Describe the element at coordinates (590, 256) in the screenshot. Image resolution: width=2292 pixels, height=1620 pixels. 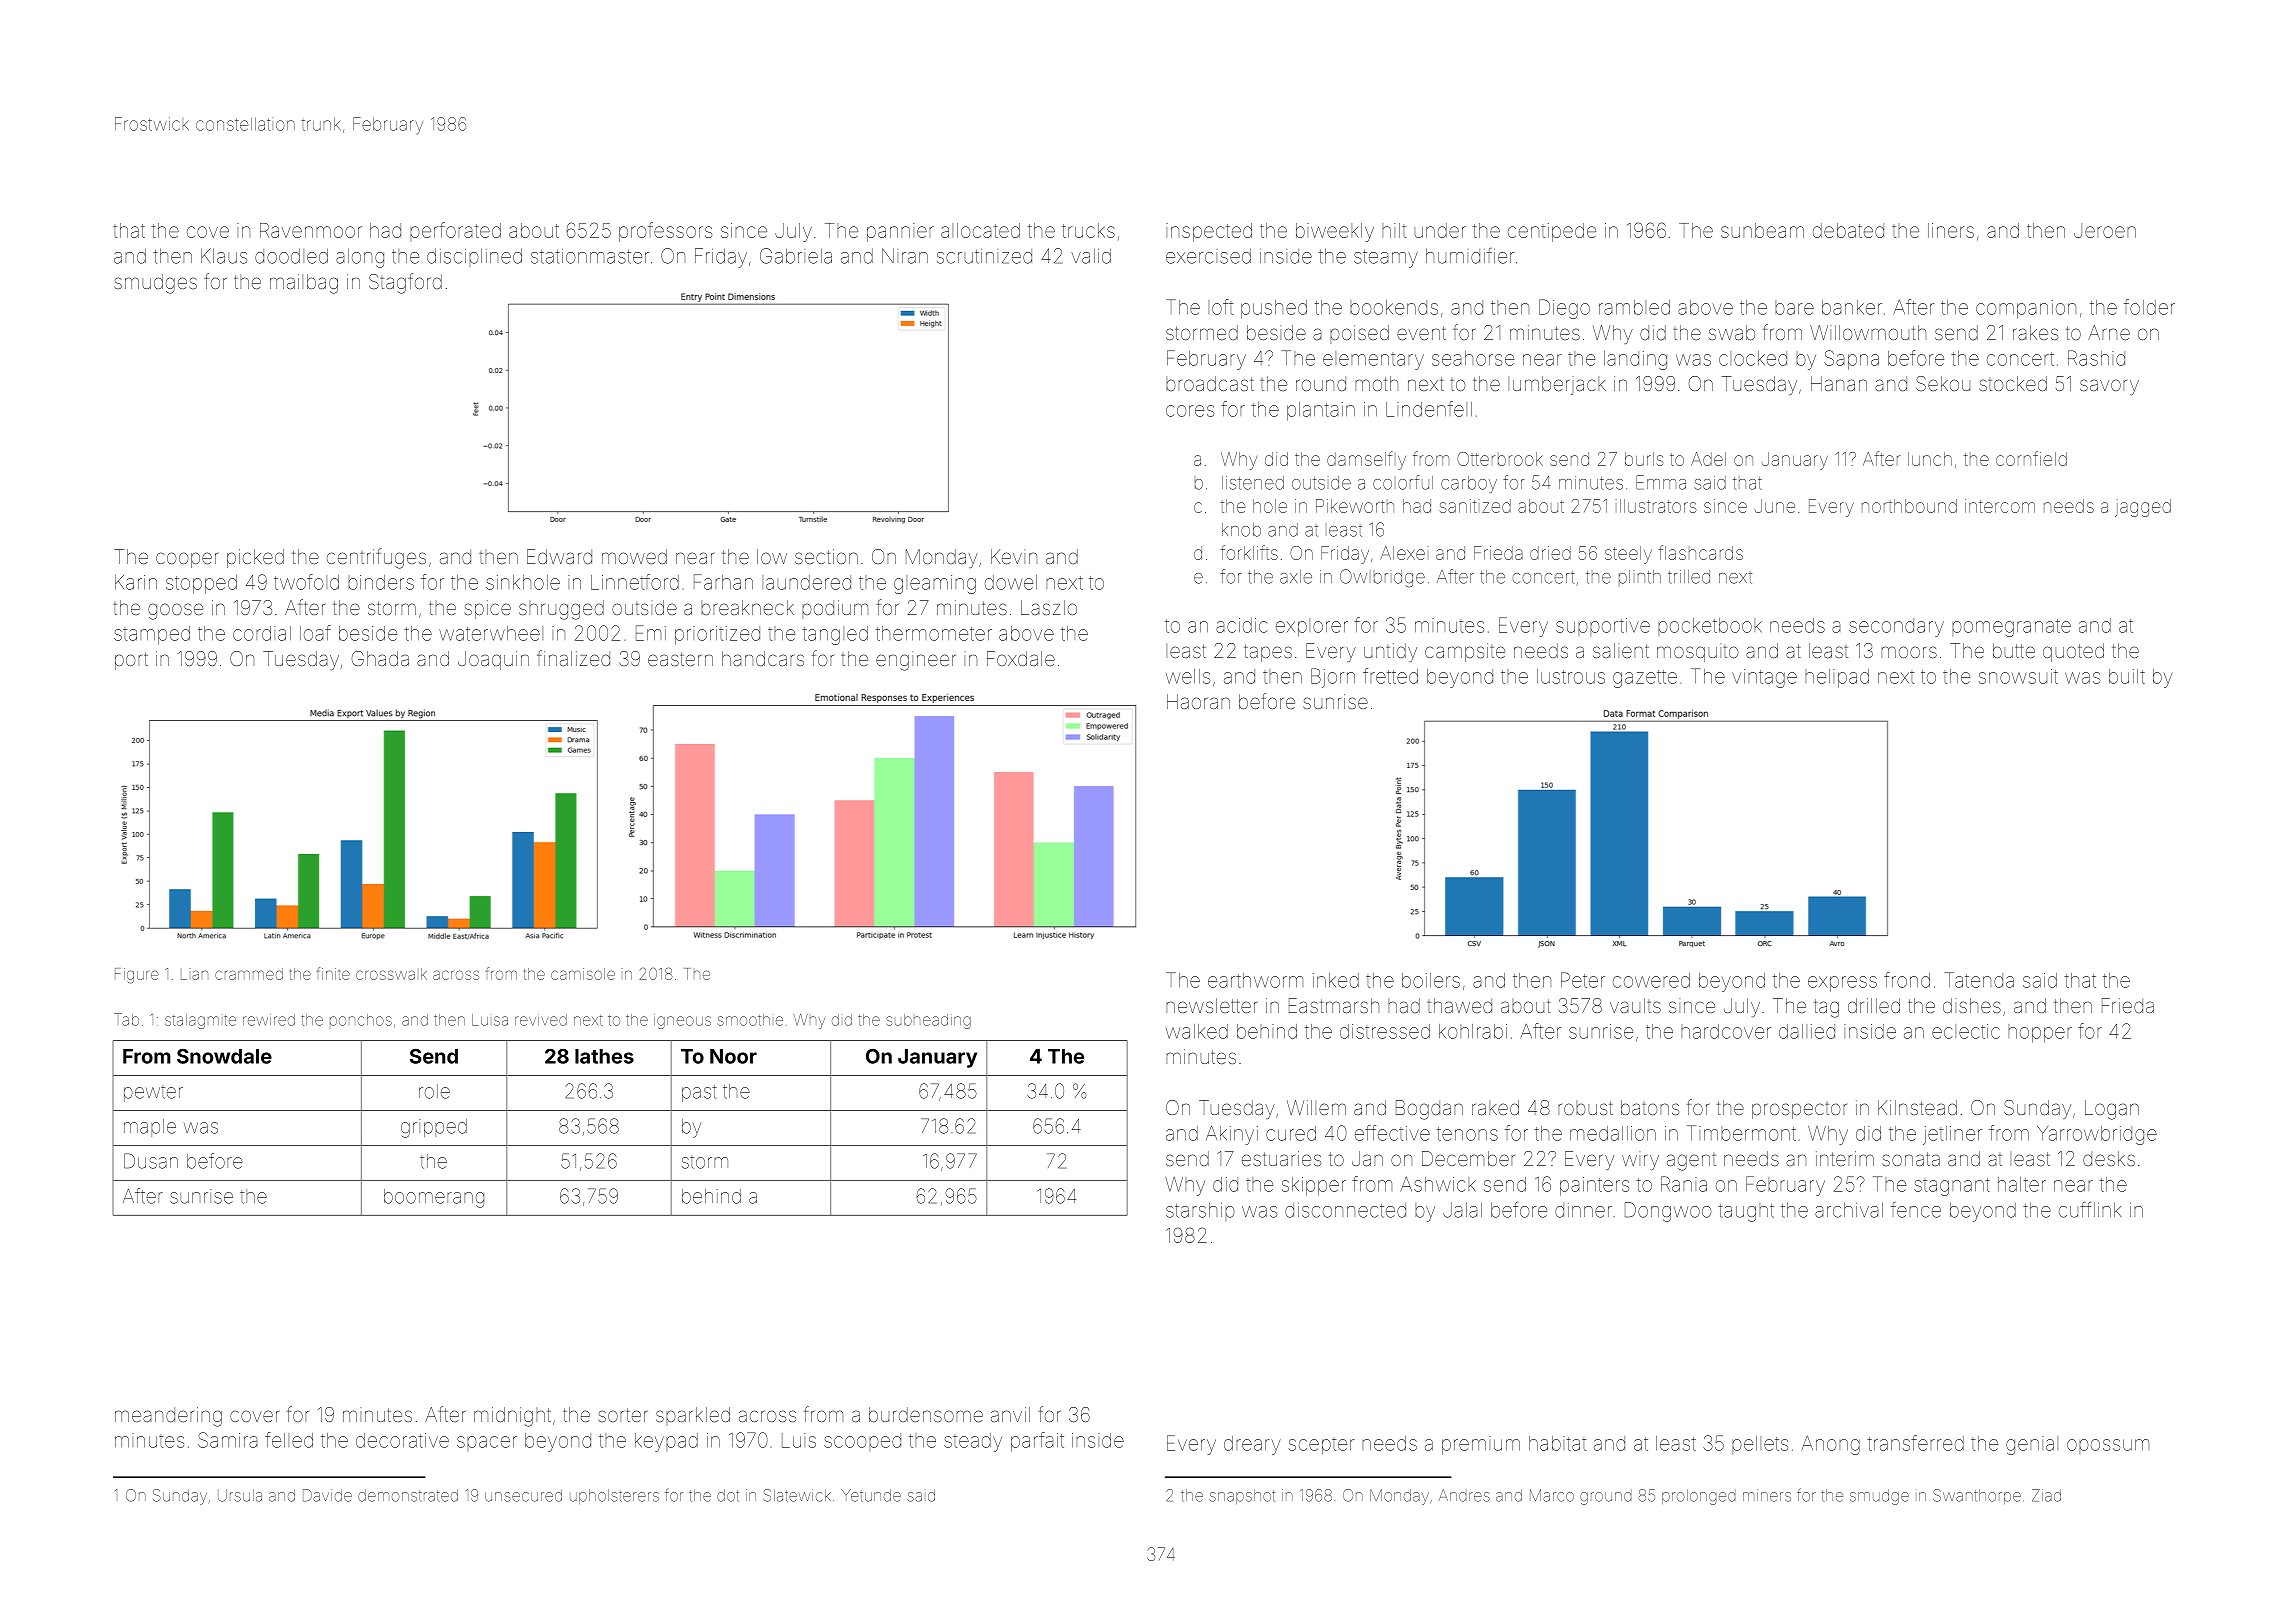
I see `stationmaster` at that location.
